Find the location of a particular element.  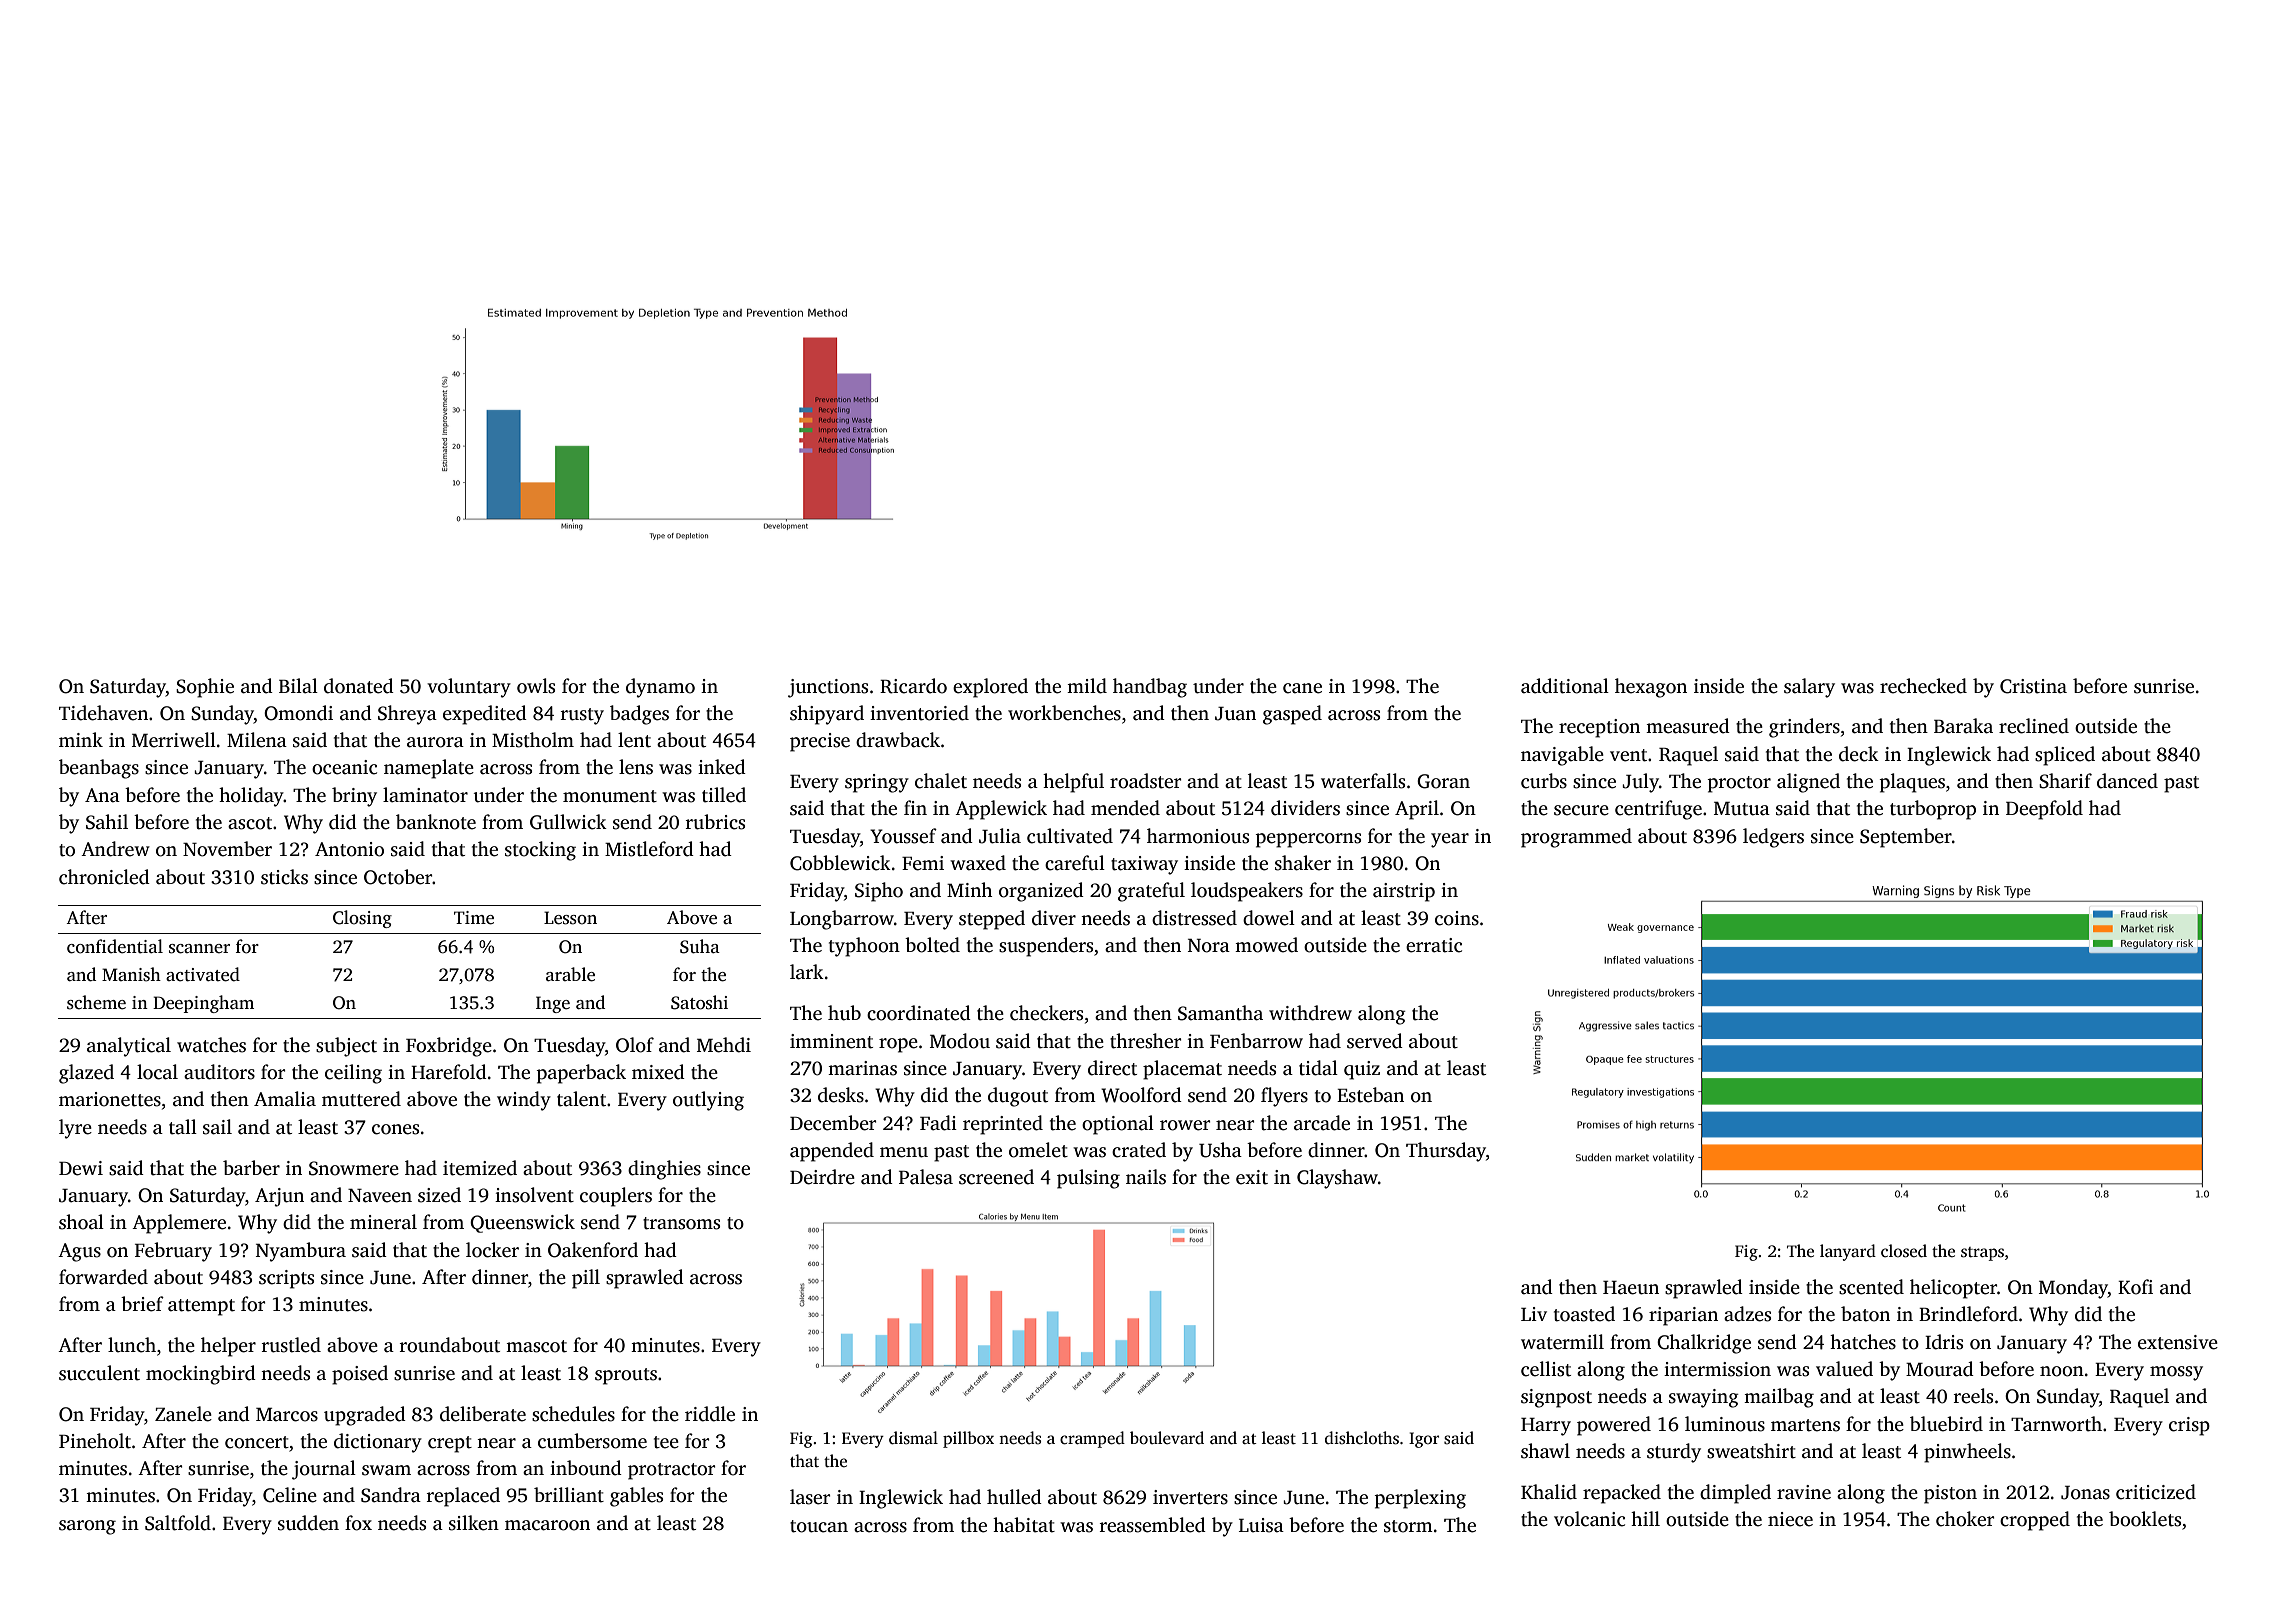

rustled is located at coordinates (291, 1345).
